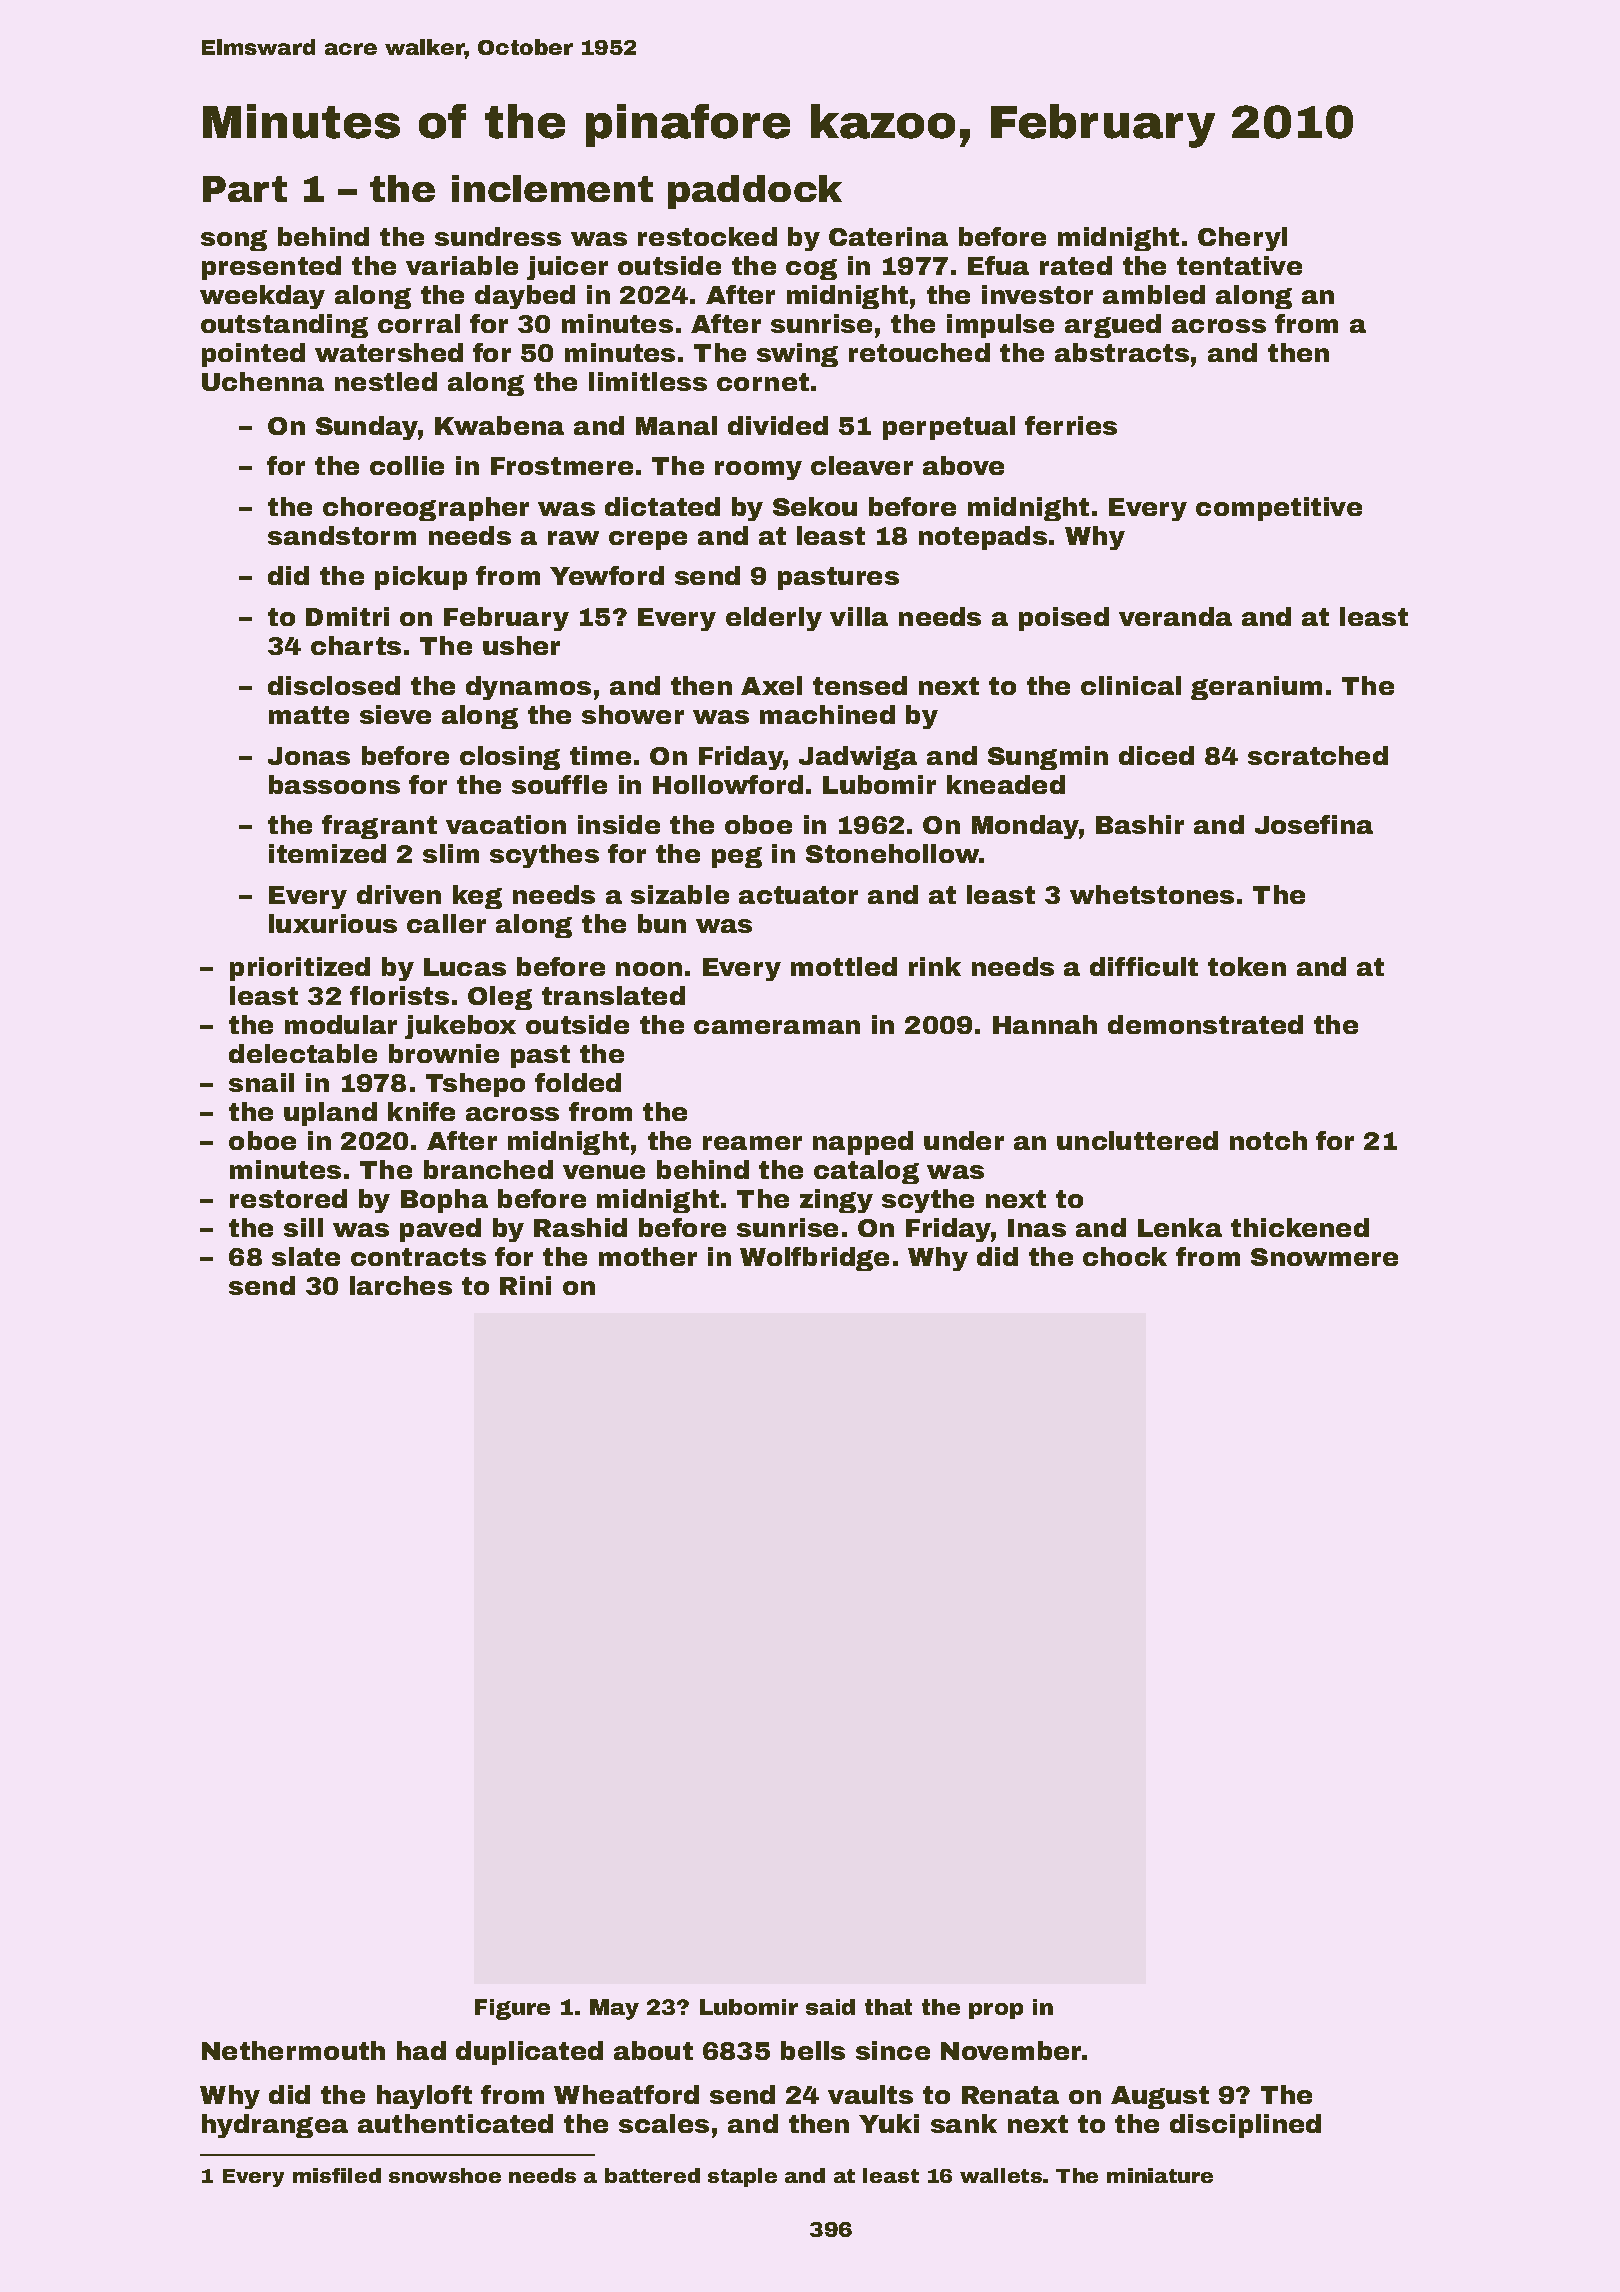 This page has width=1620, height=2292. What do you see at coordinates (863, 1143) in the page?
I see `napped` at bounding box center [863, 1143].
